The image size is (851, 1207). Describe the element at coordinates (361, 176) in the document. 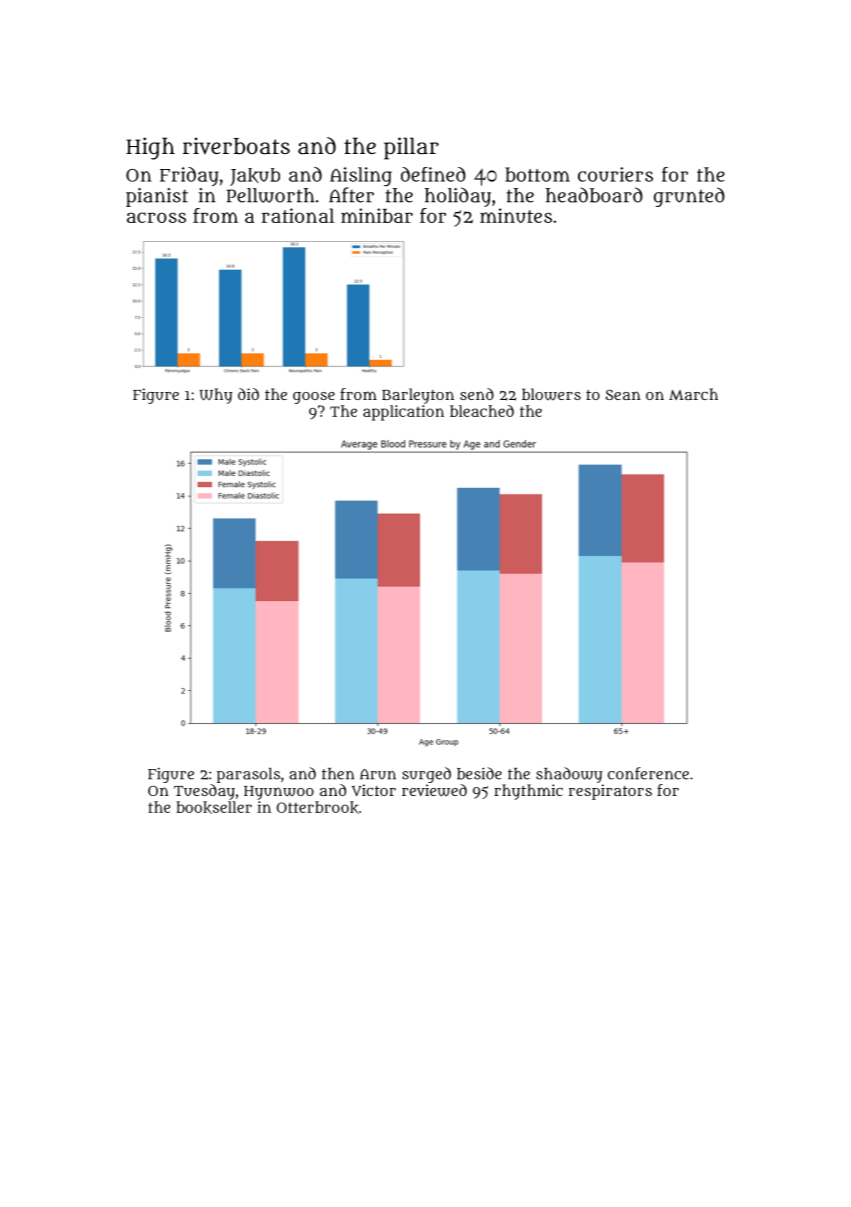

I see `Aisling` at that location.
